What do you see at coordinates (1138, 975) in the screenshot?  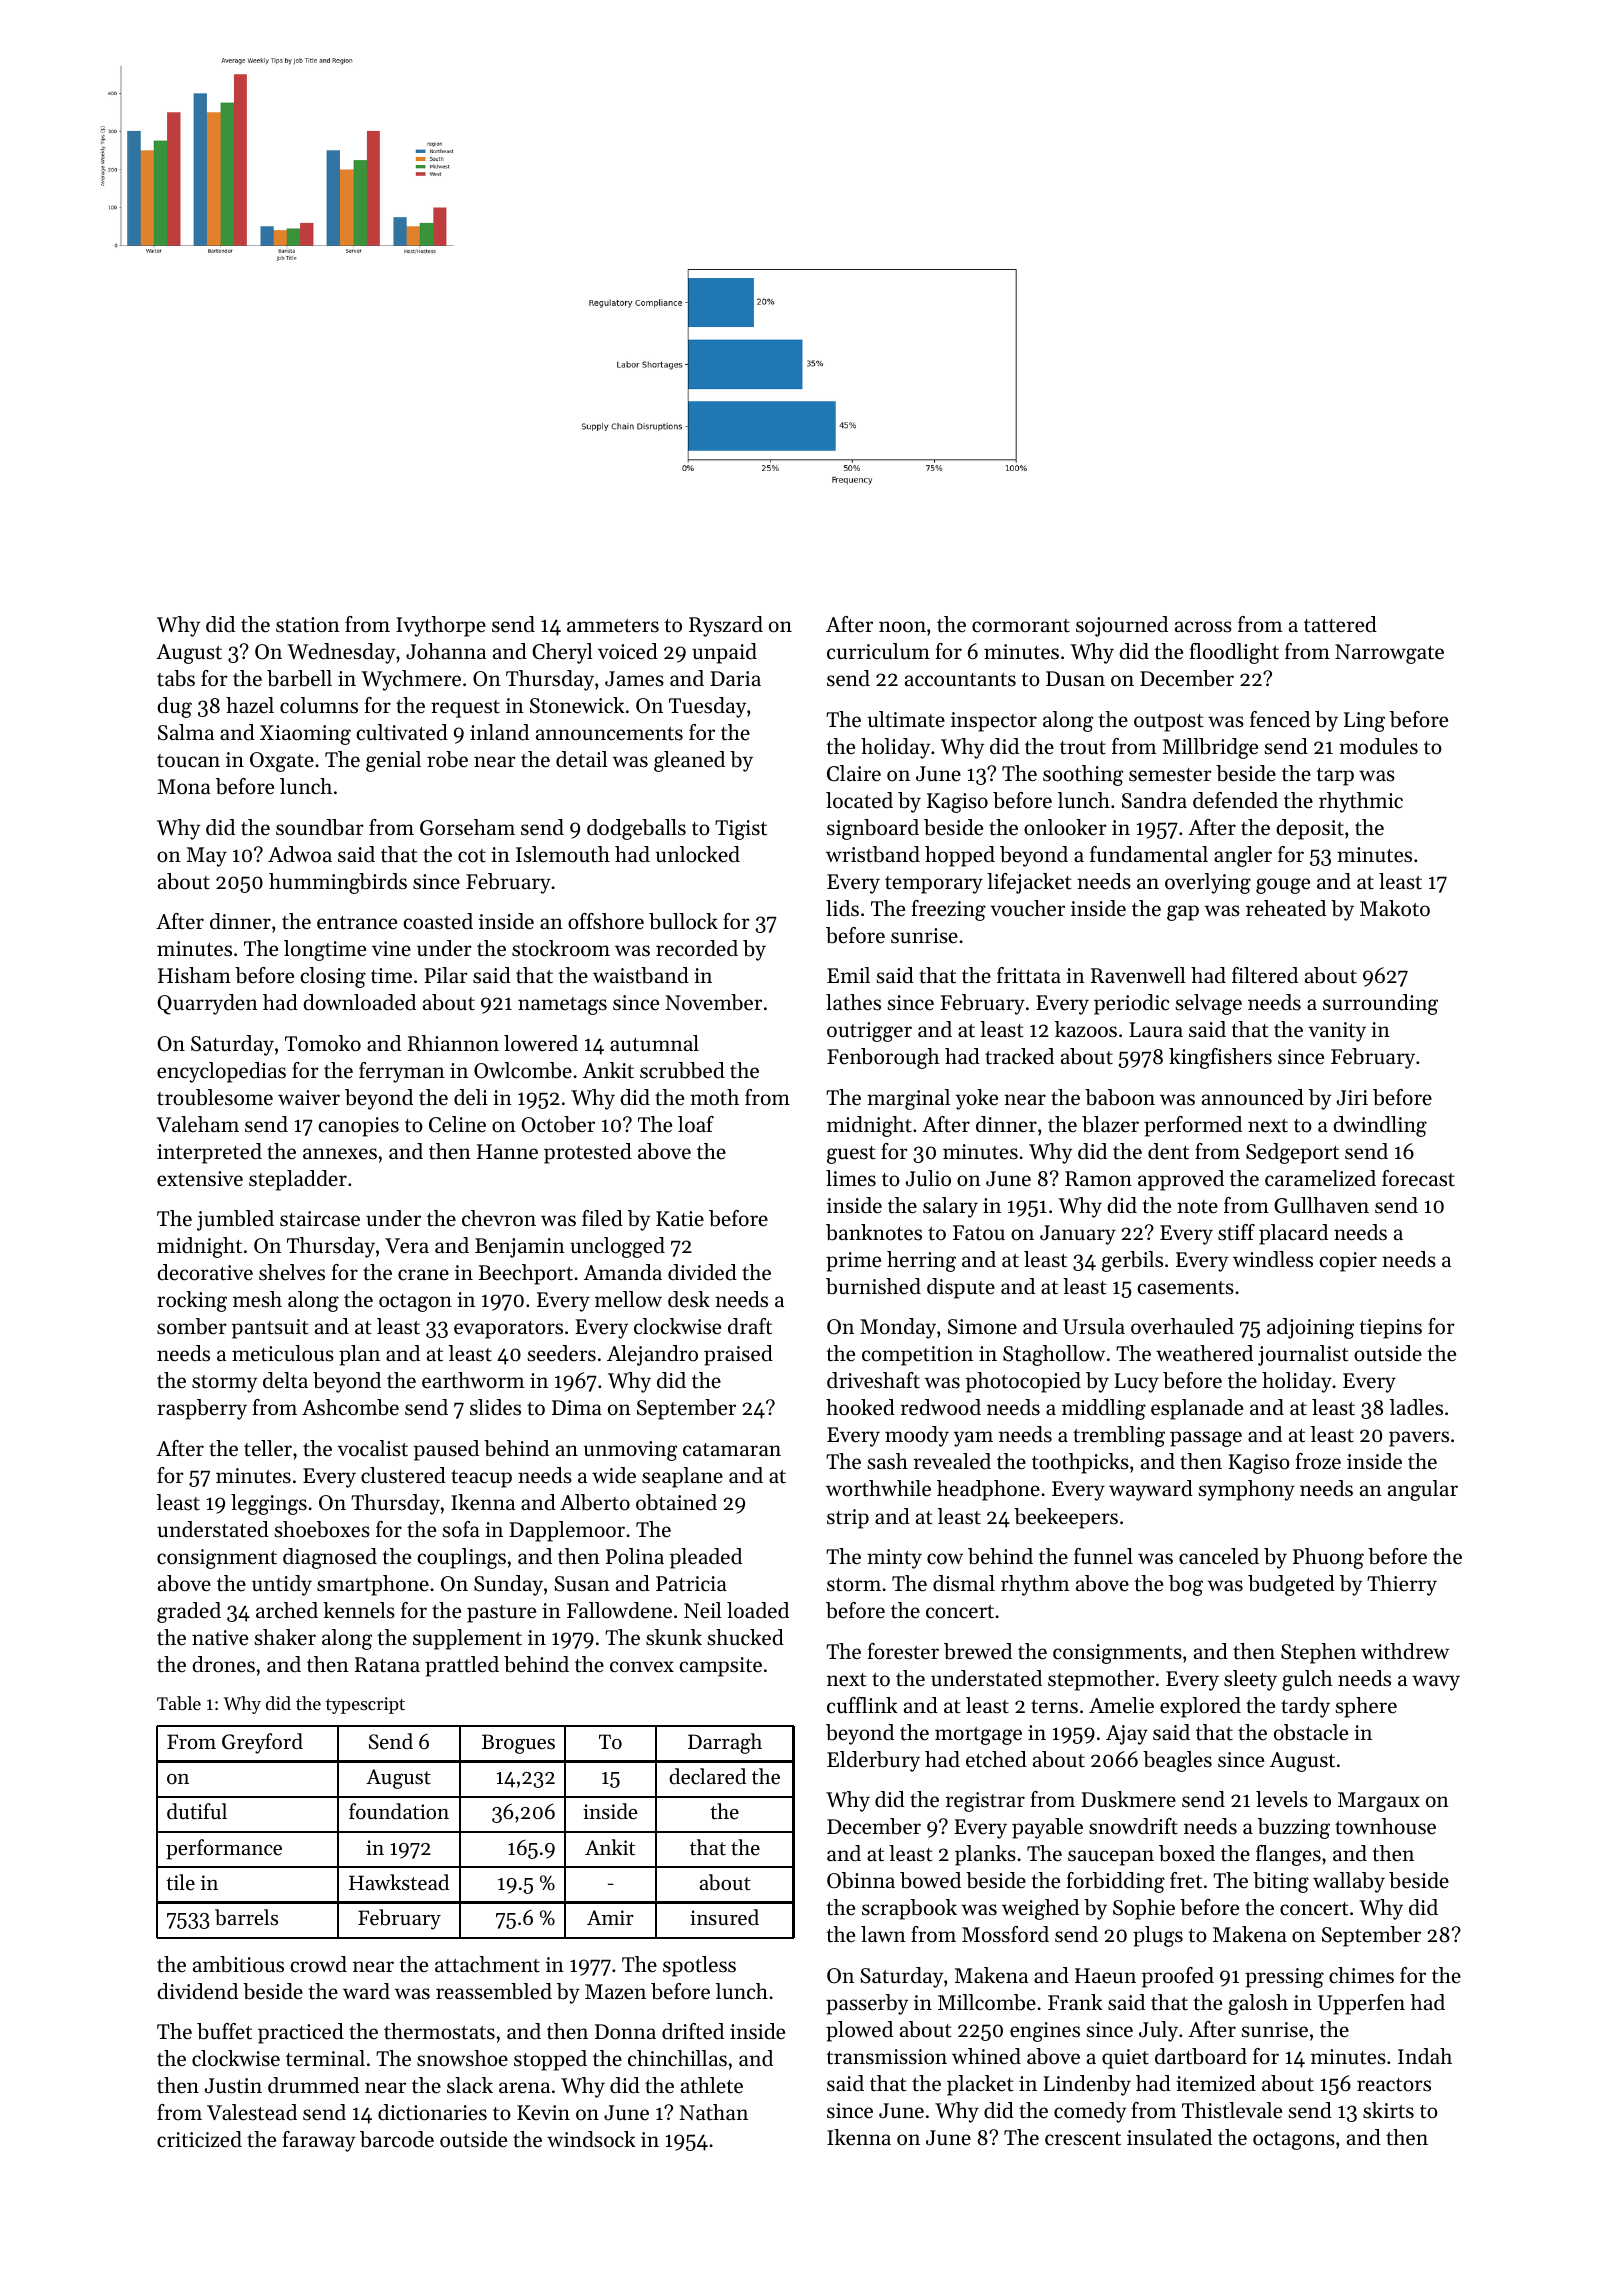 I see `Ravenwell` at bounding box center [1138, 975].
